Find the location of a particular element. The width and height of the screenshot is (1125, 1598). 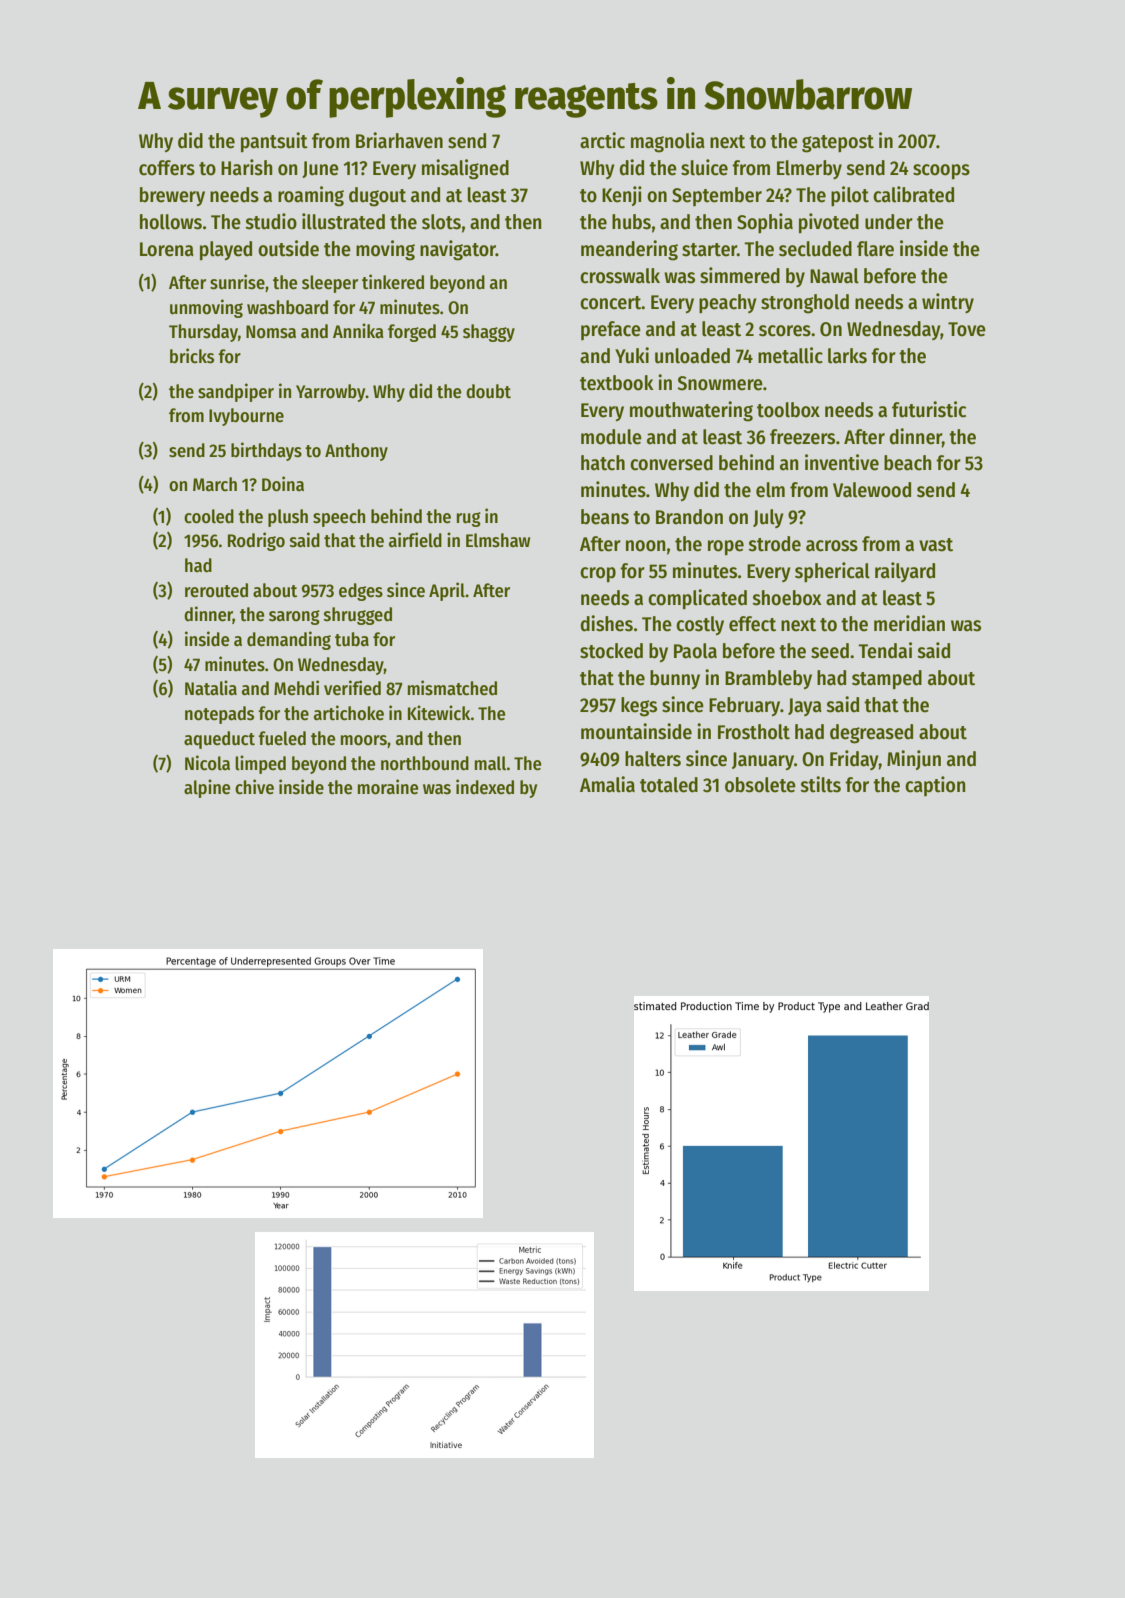

Snowmere is located at coordinates (720, 383).
